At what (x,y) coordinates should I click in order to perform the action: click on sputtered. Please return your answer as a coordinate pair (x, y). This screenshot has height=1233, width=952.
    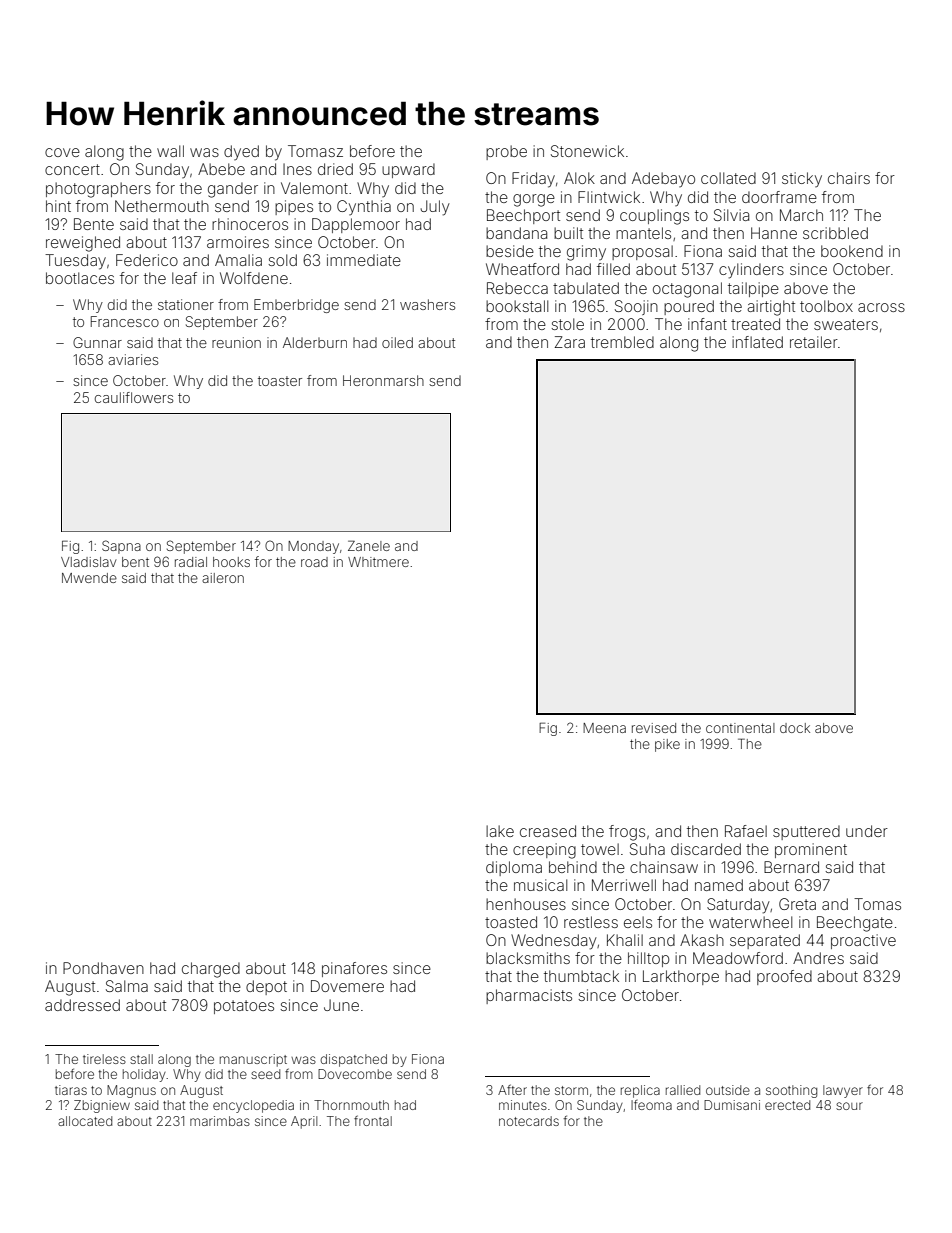
    Looking at the image, I should click on (806, 832).
